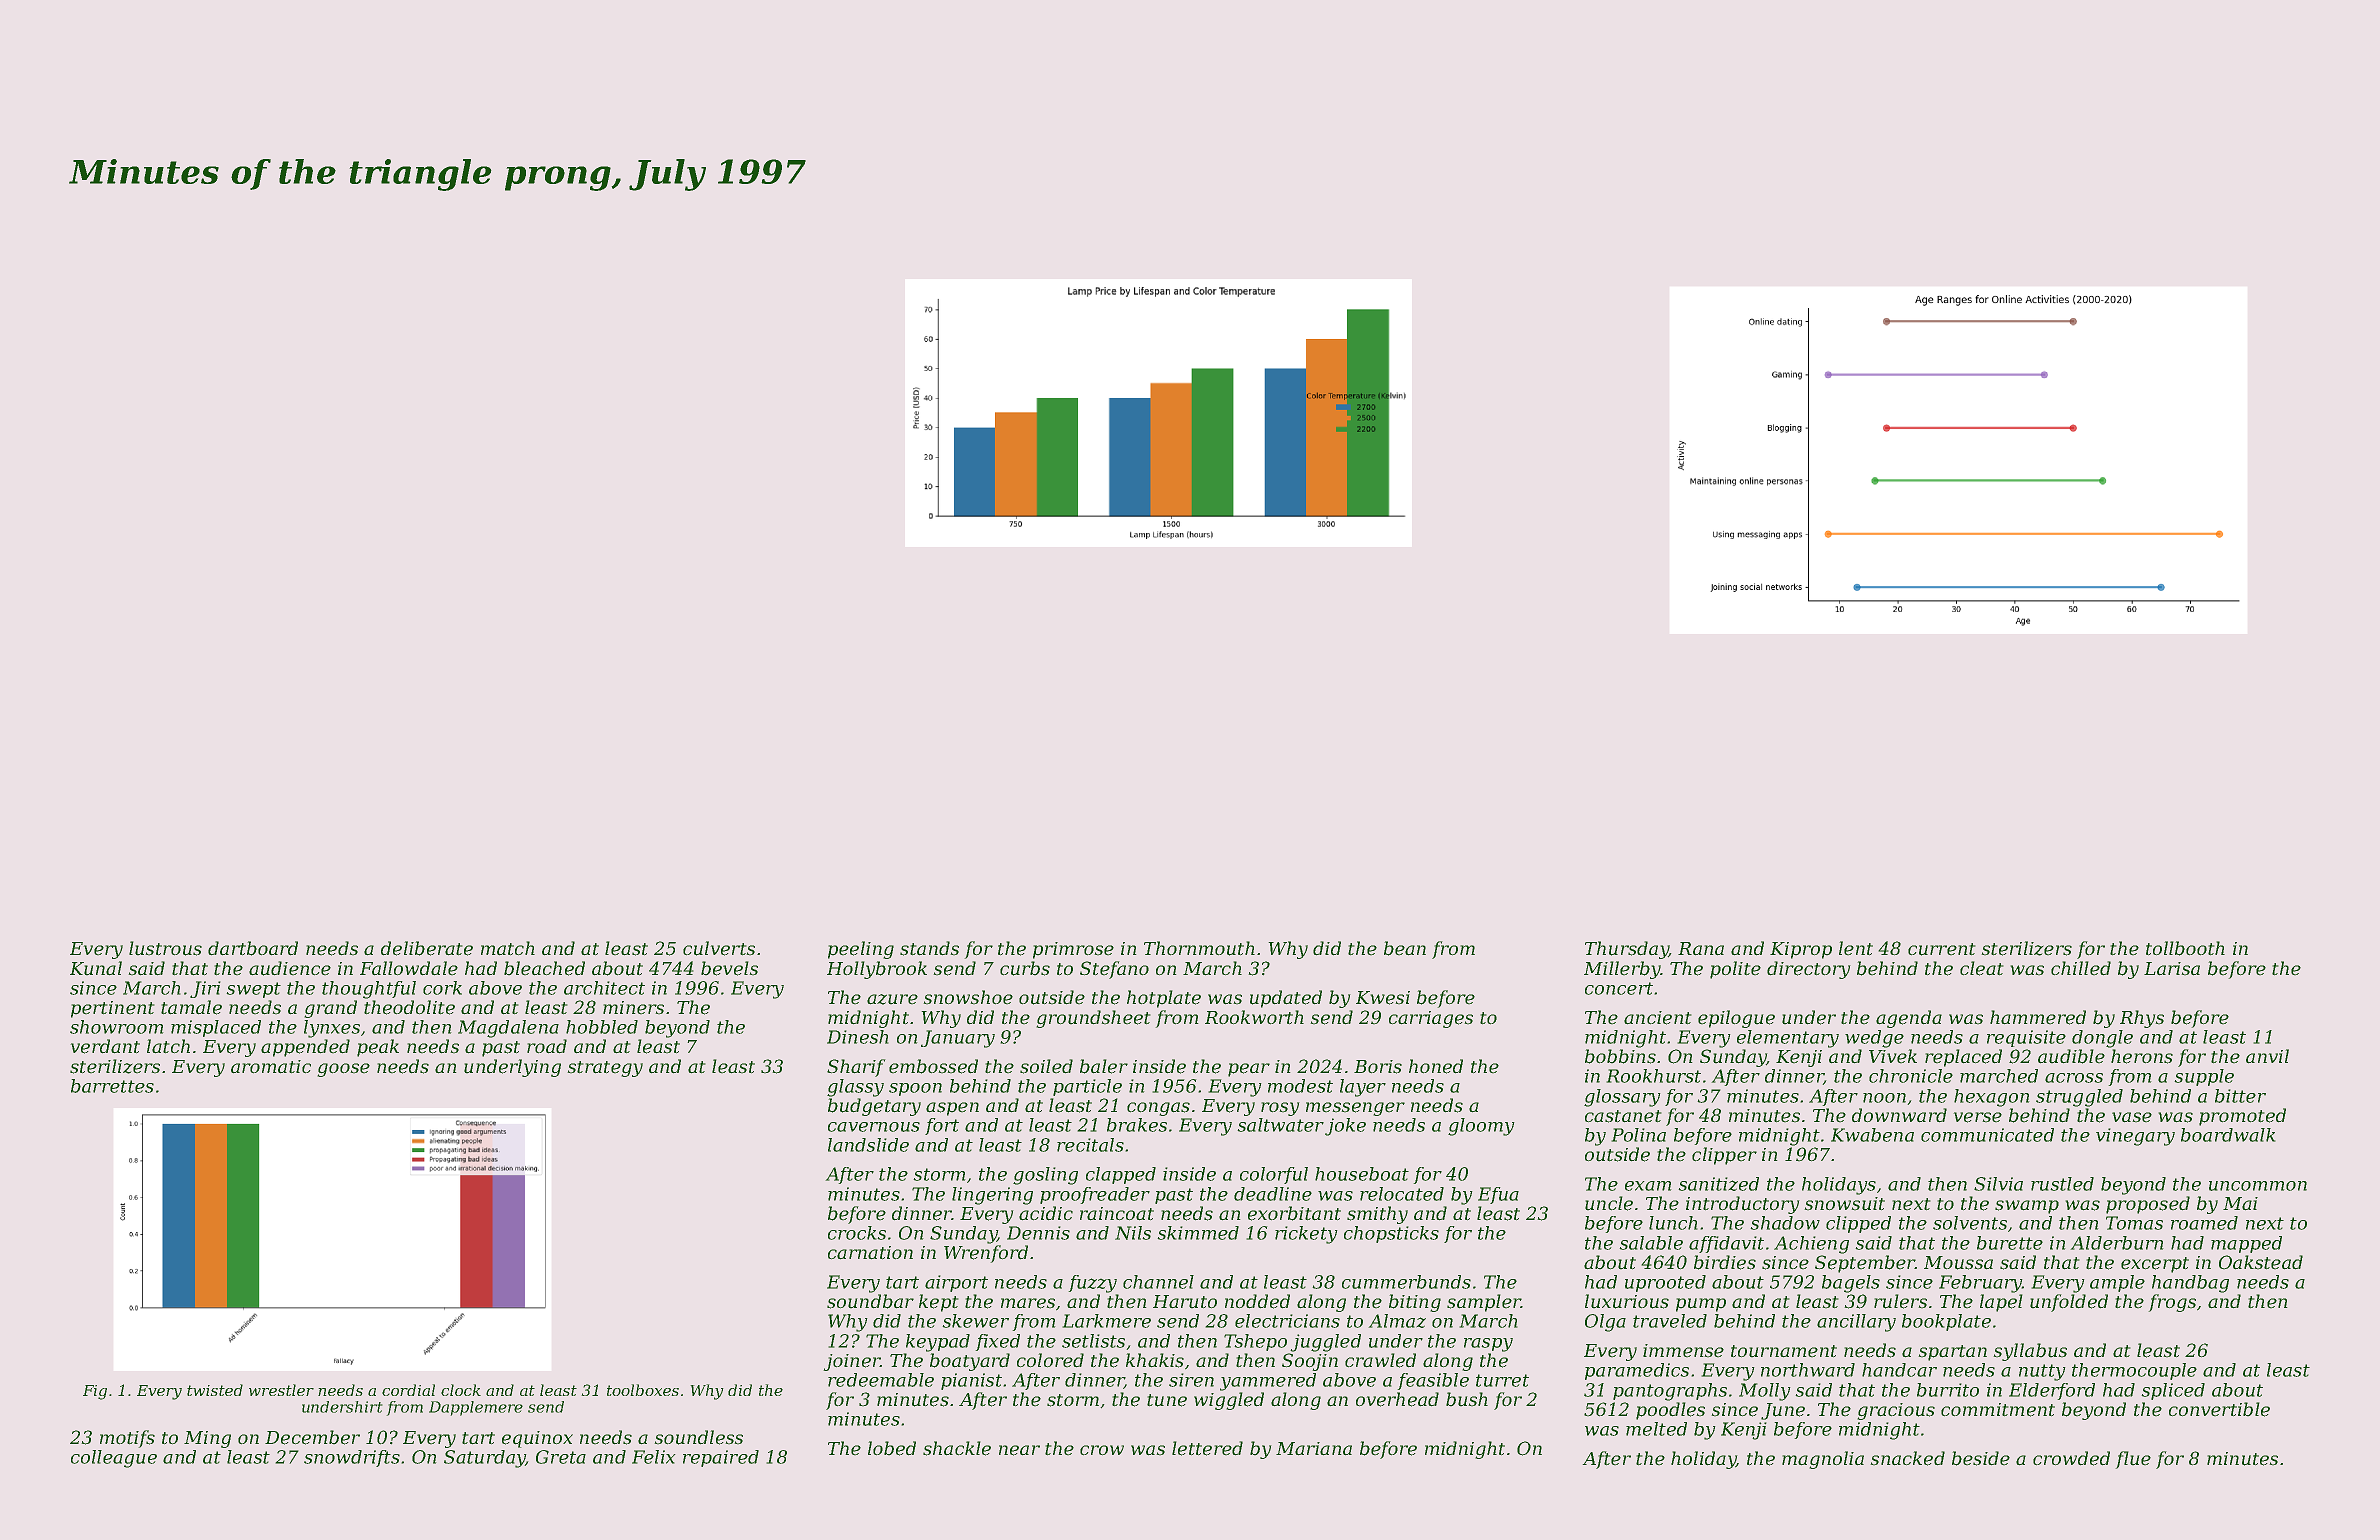  I want to click on tollbooth, so click(2185, 948).
